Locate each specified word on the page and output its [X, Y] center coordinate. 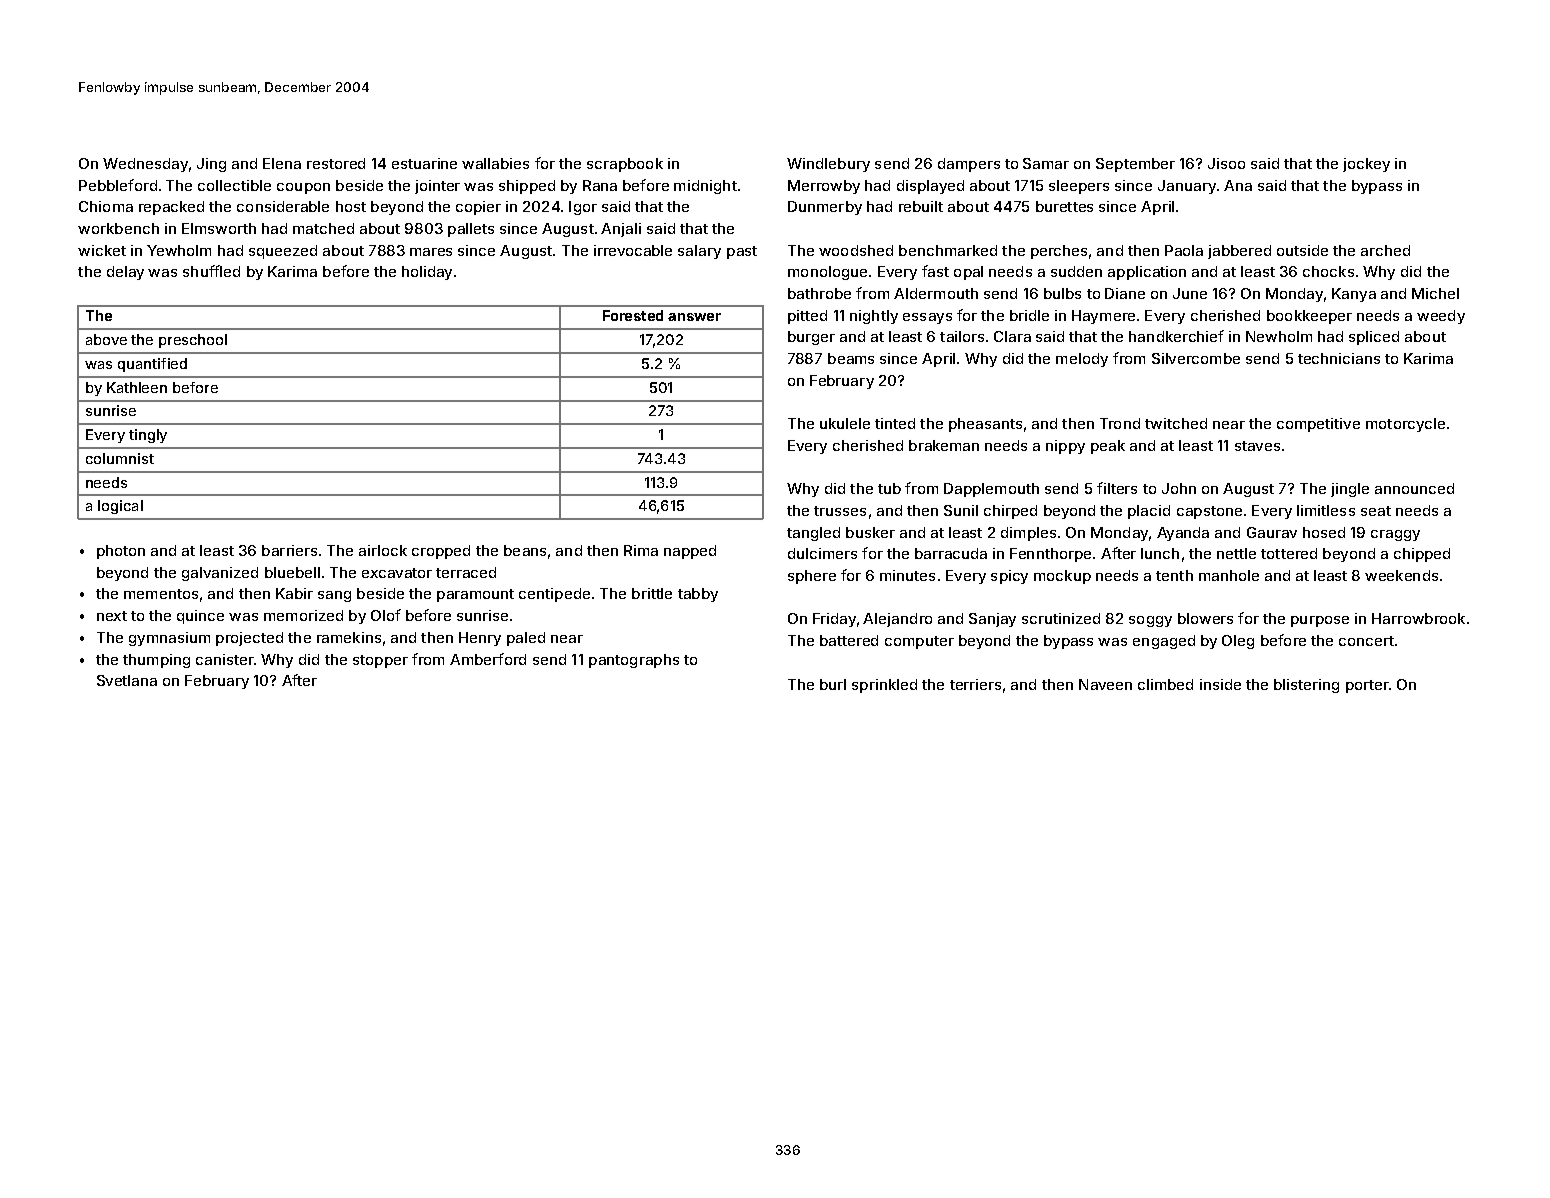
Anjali [621, 230]
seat [1376, 511]
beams [851, 358]
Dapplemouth [991, 490]
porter [1367, 686]
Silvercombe [1196, 358]
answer [694, 317]
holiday [427, 273]
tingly [148, 436]
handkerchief [1176, 336]
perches [1059, 252]
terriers [975, 684]
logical [120, 507]
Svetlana [127, 680]
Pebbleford [118, 185]
